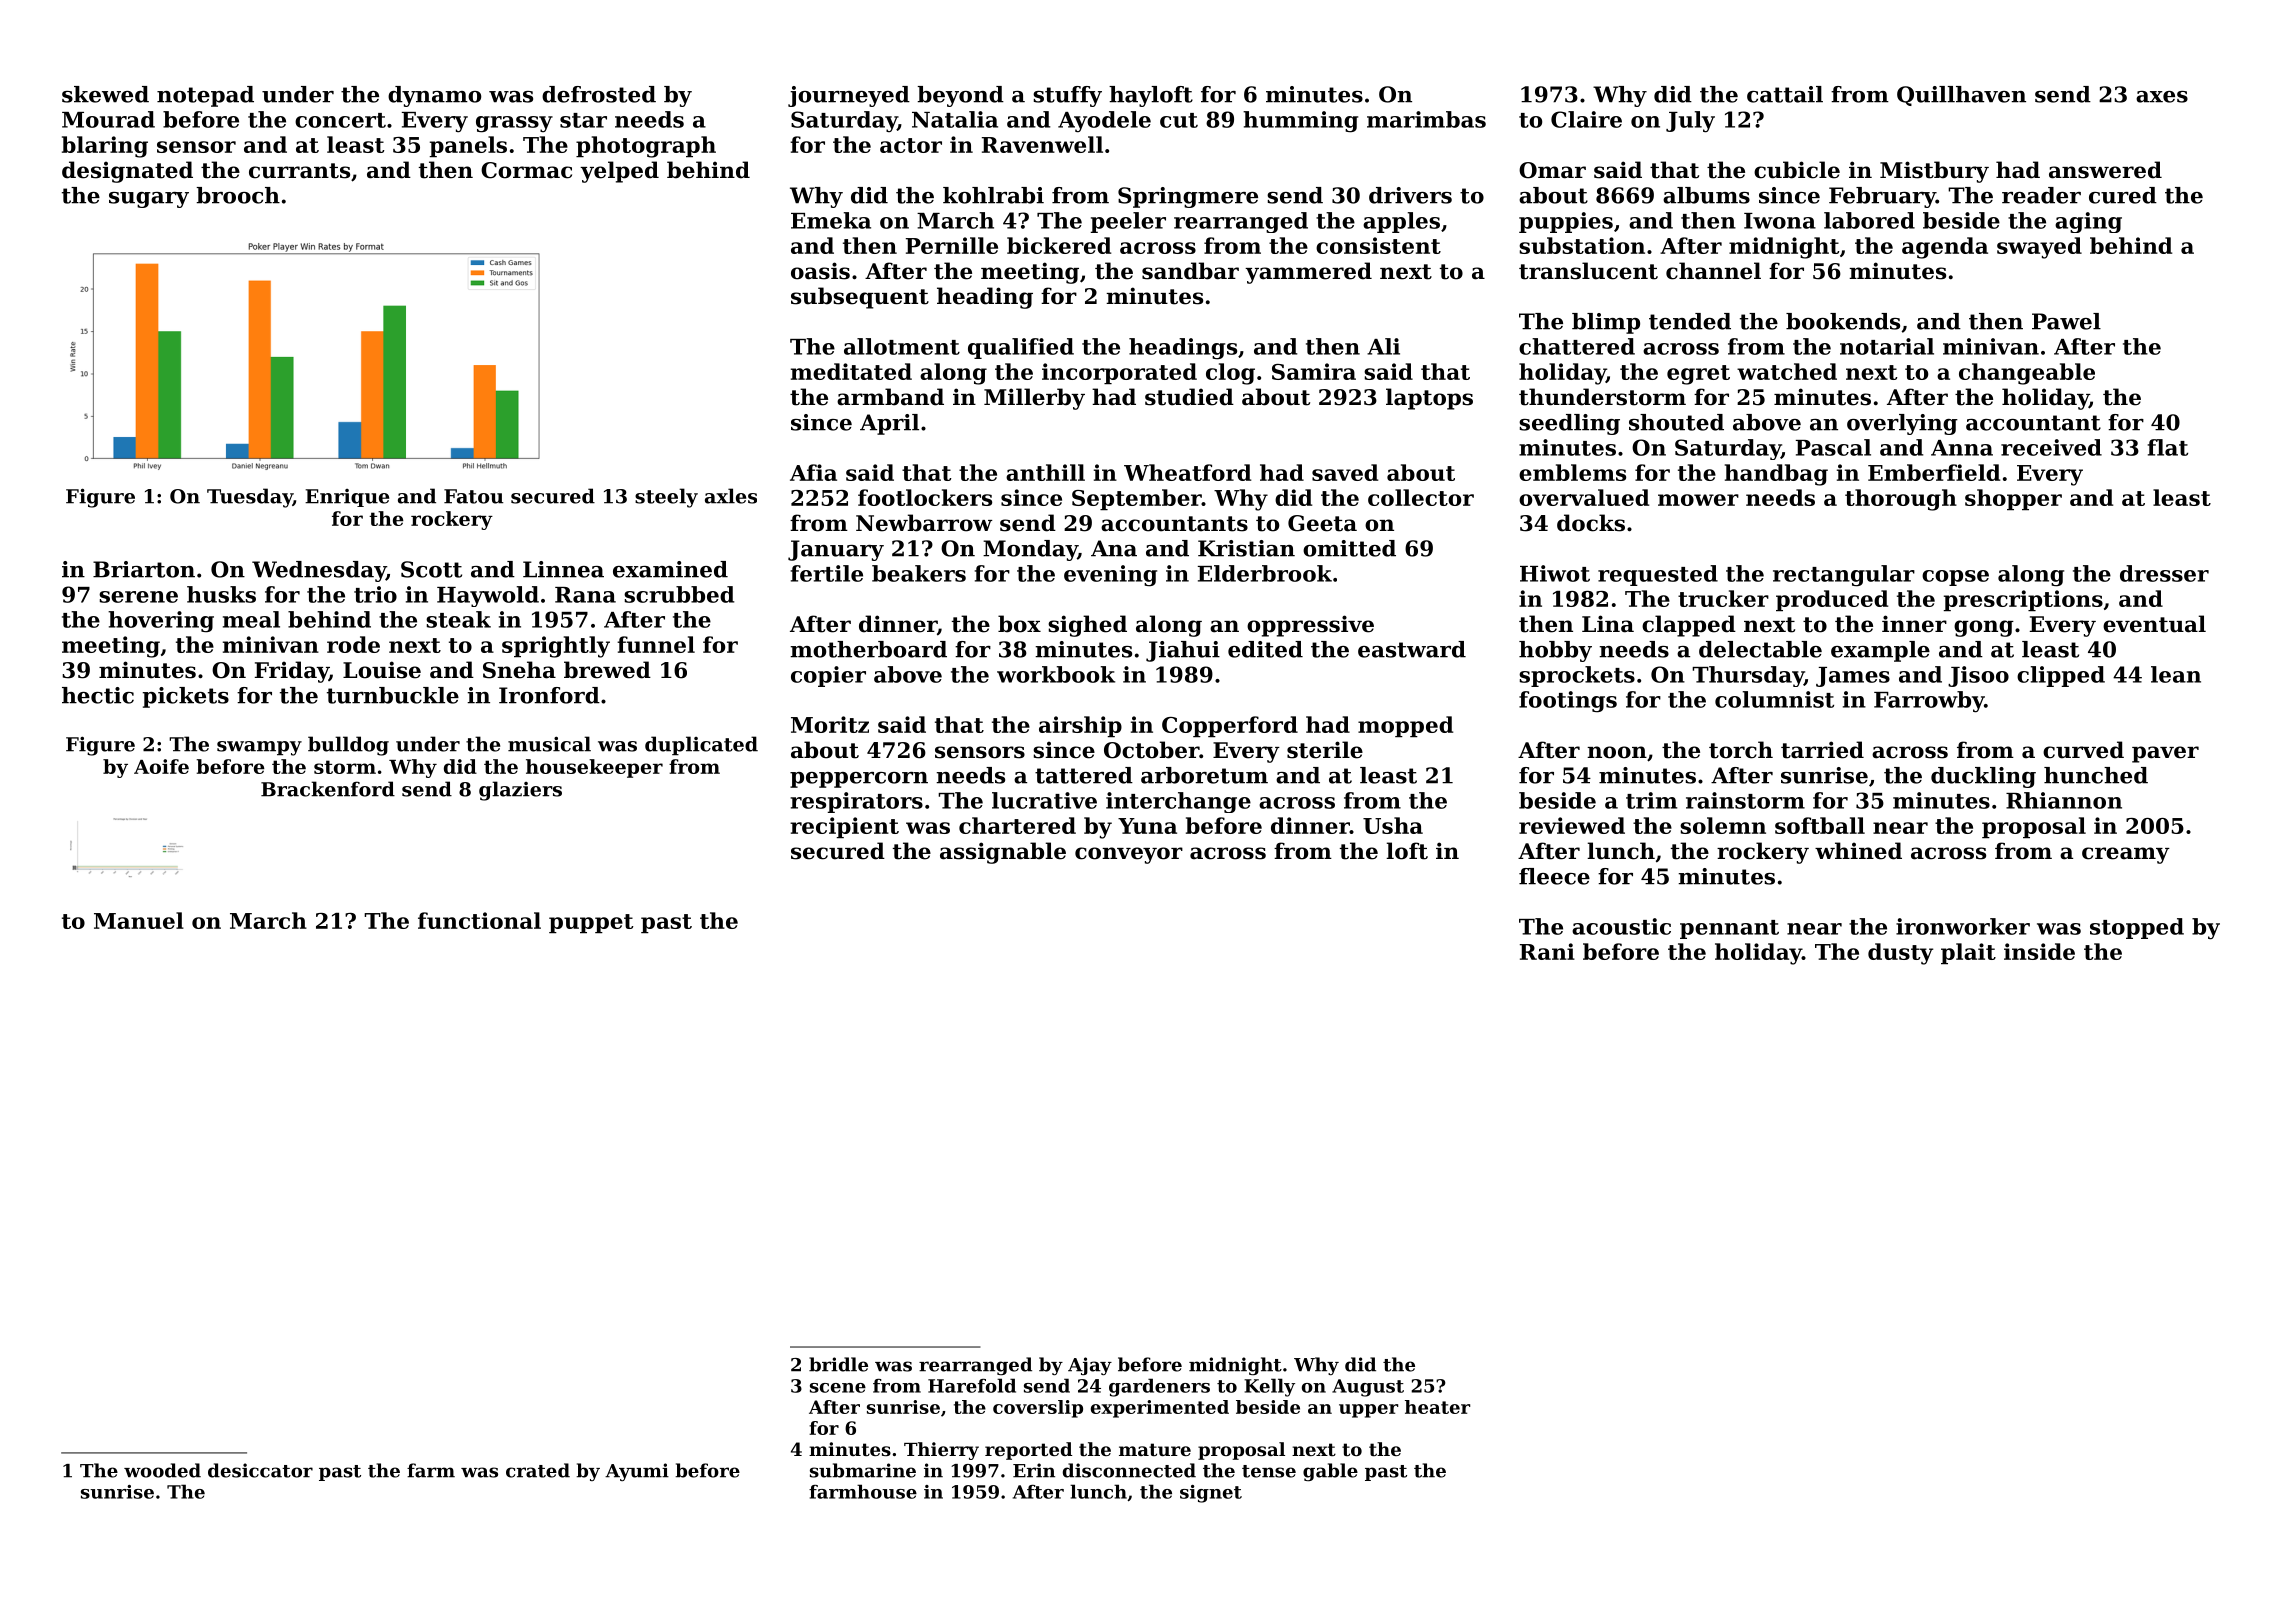  Describe the element at coordinates (260, 1470) in the screenshot. I see `desiccator` at that location.
